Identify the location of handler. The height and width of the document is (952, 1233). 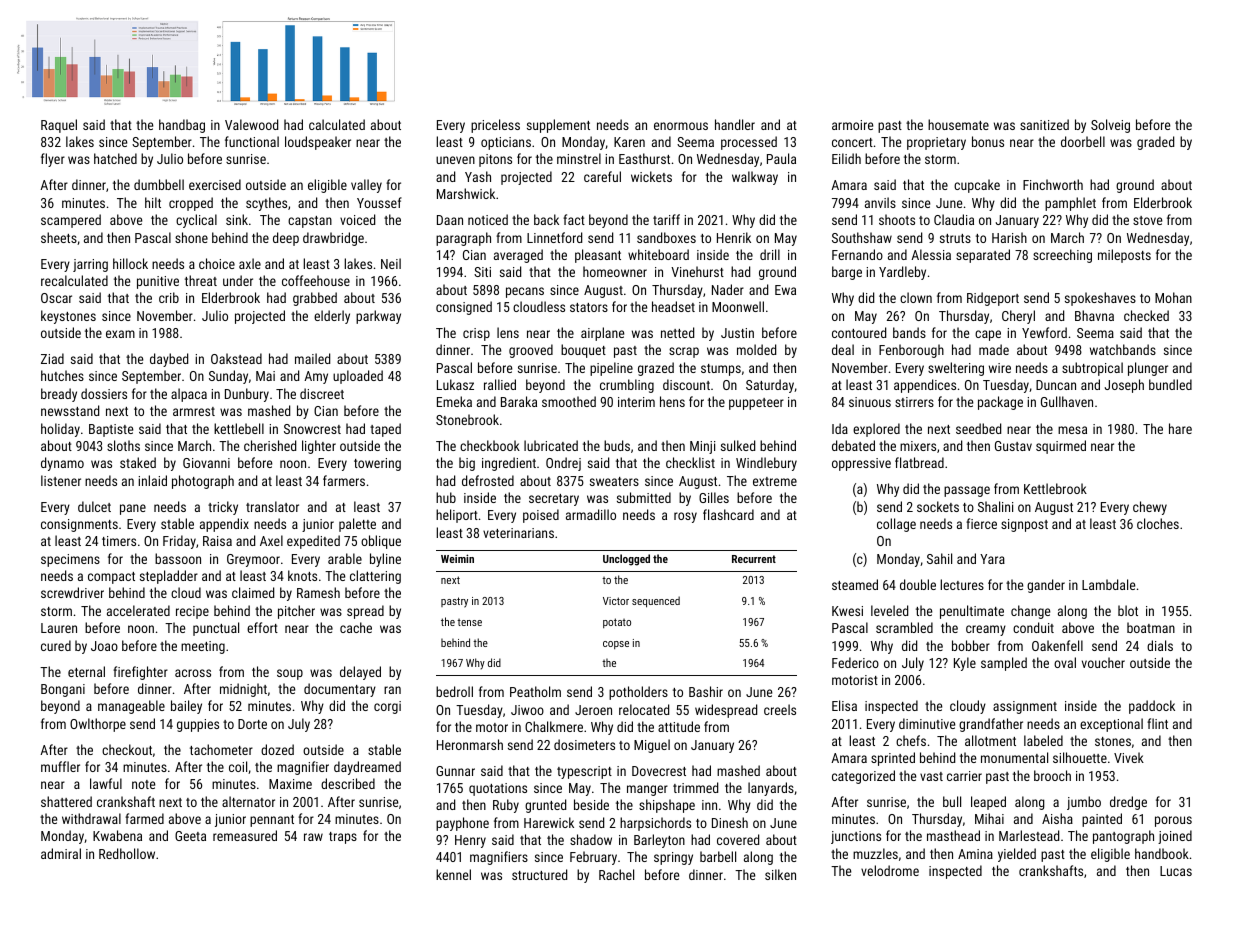
(735, 124).
